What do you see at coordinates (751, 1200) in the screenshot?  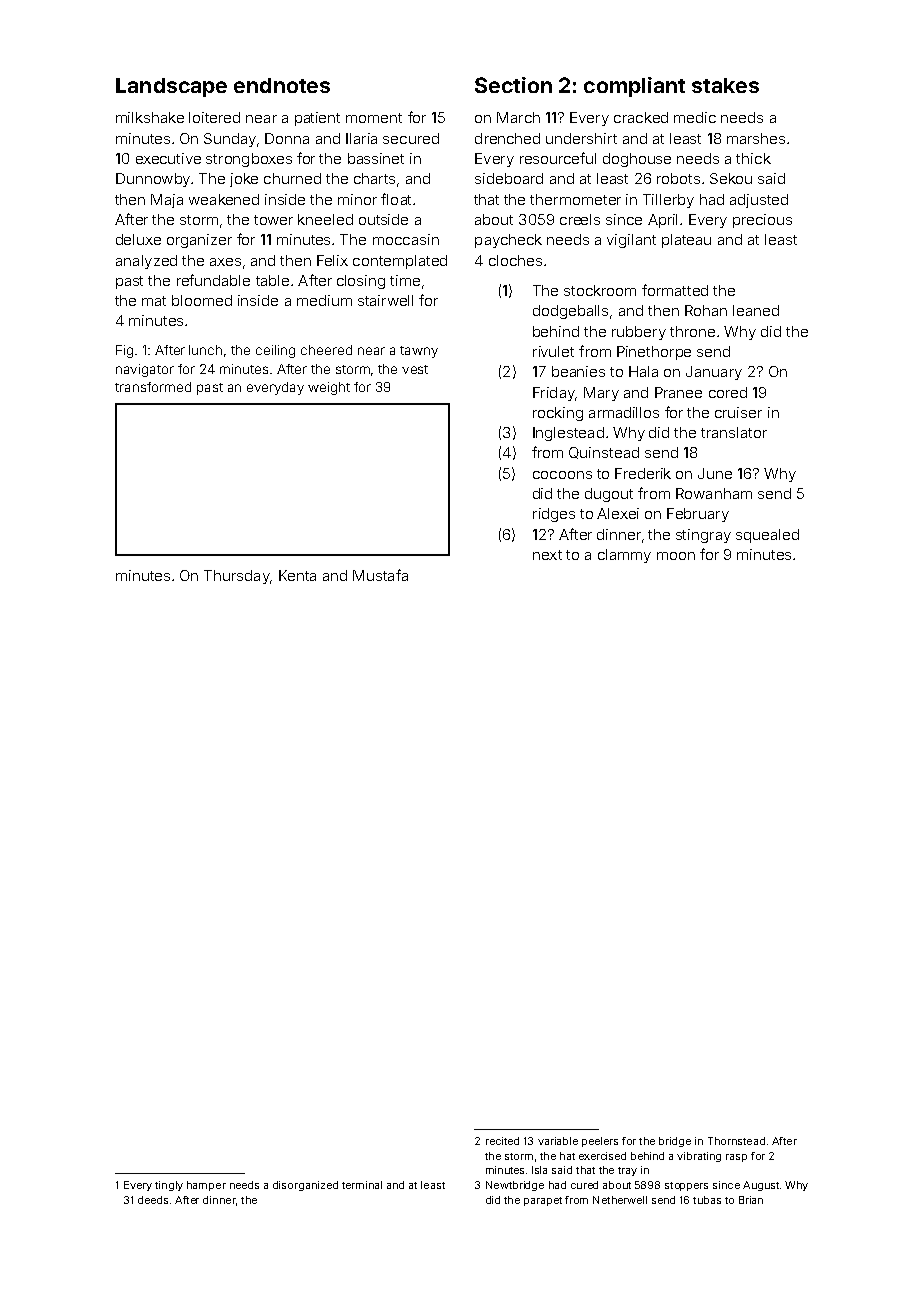 I see `Brian` at bounding box center [751, 1200].
